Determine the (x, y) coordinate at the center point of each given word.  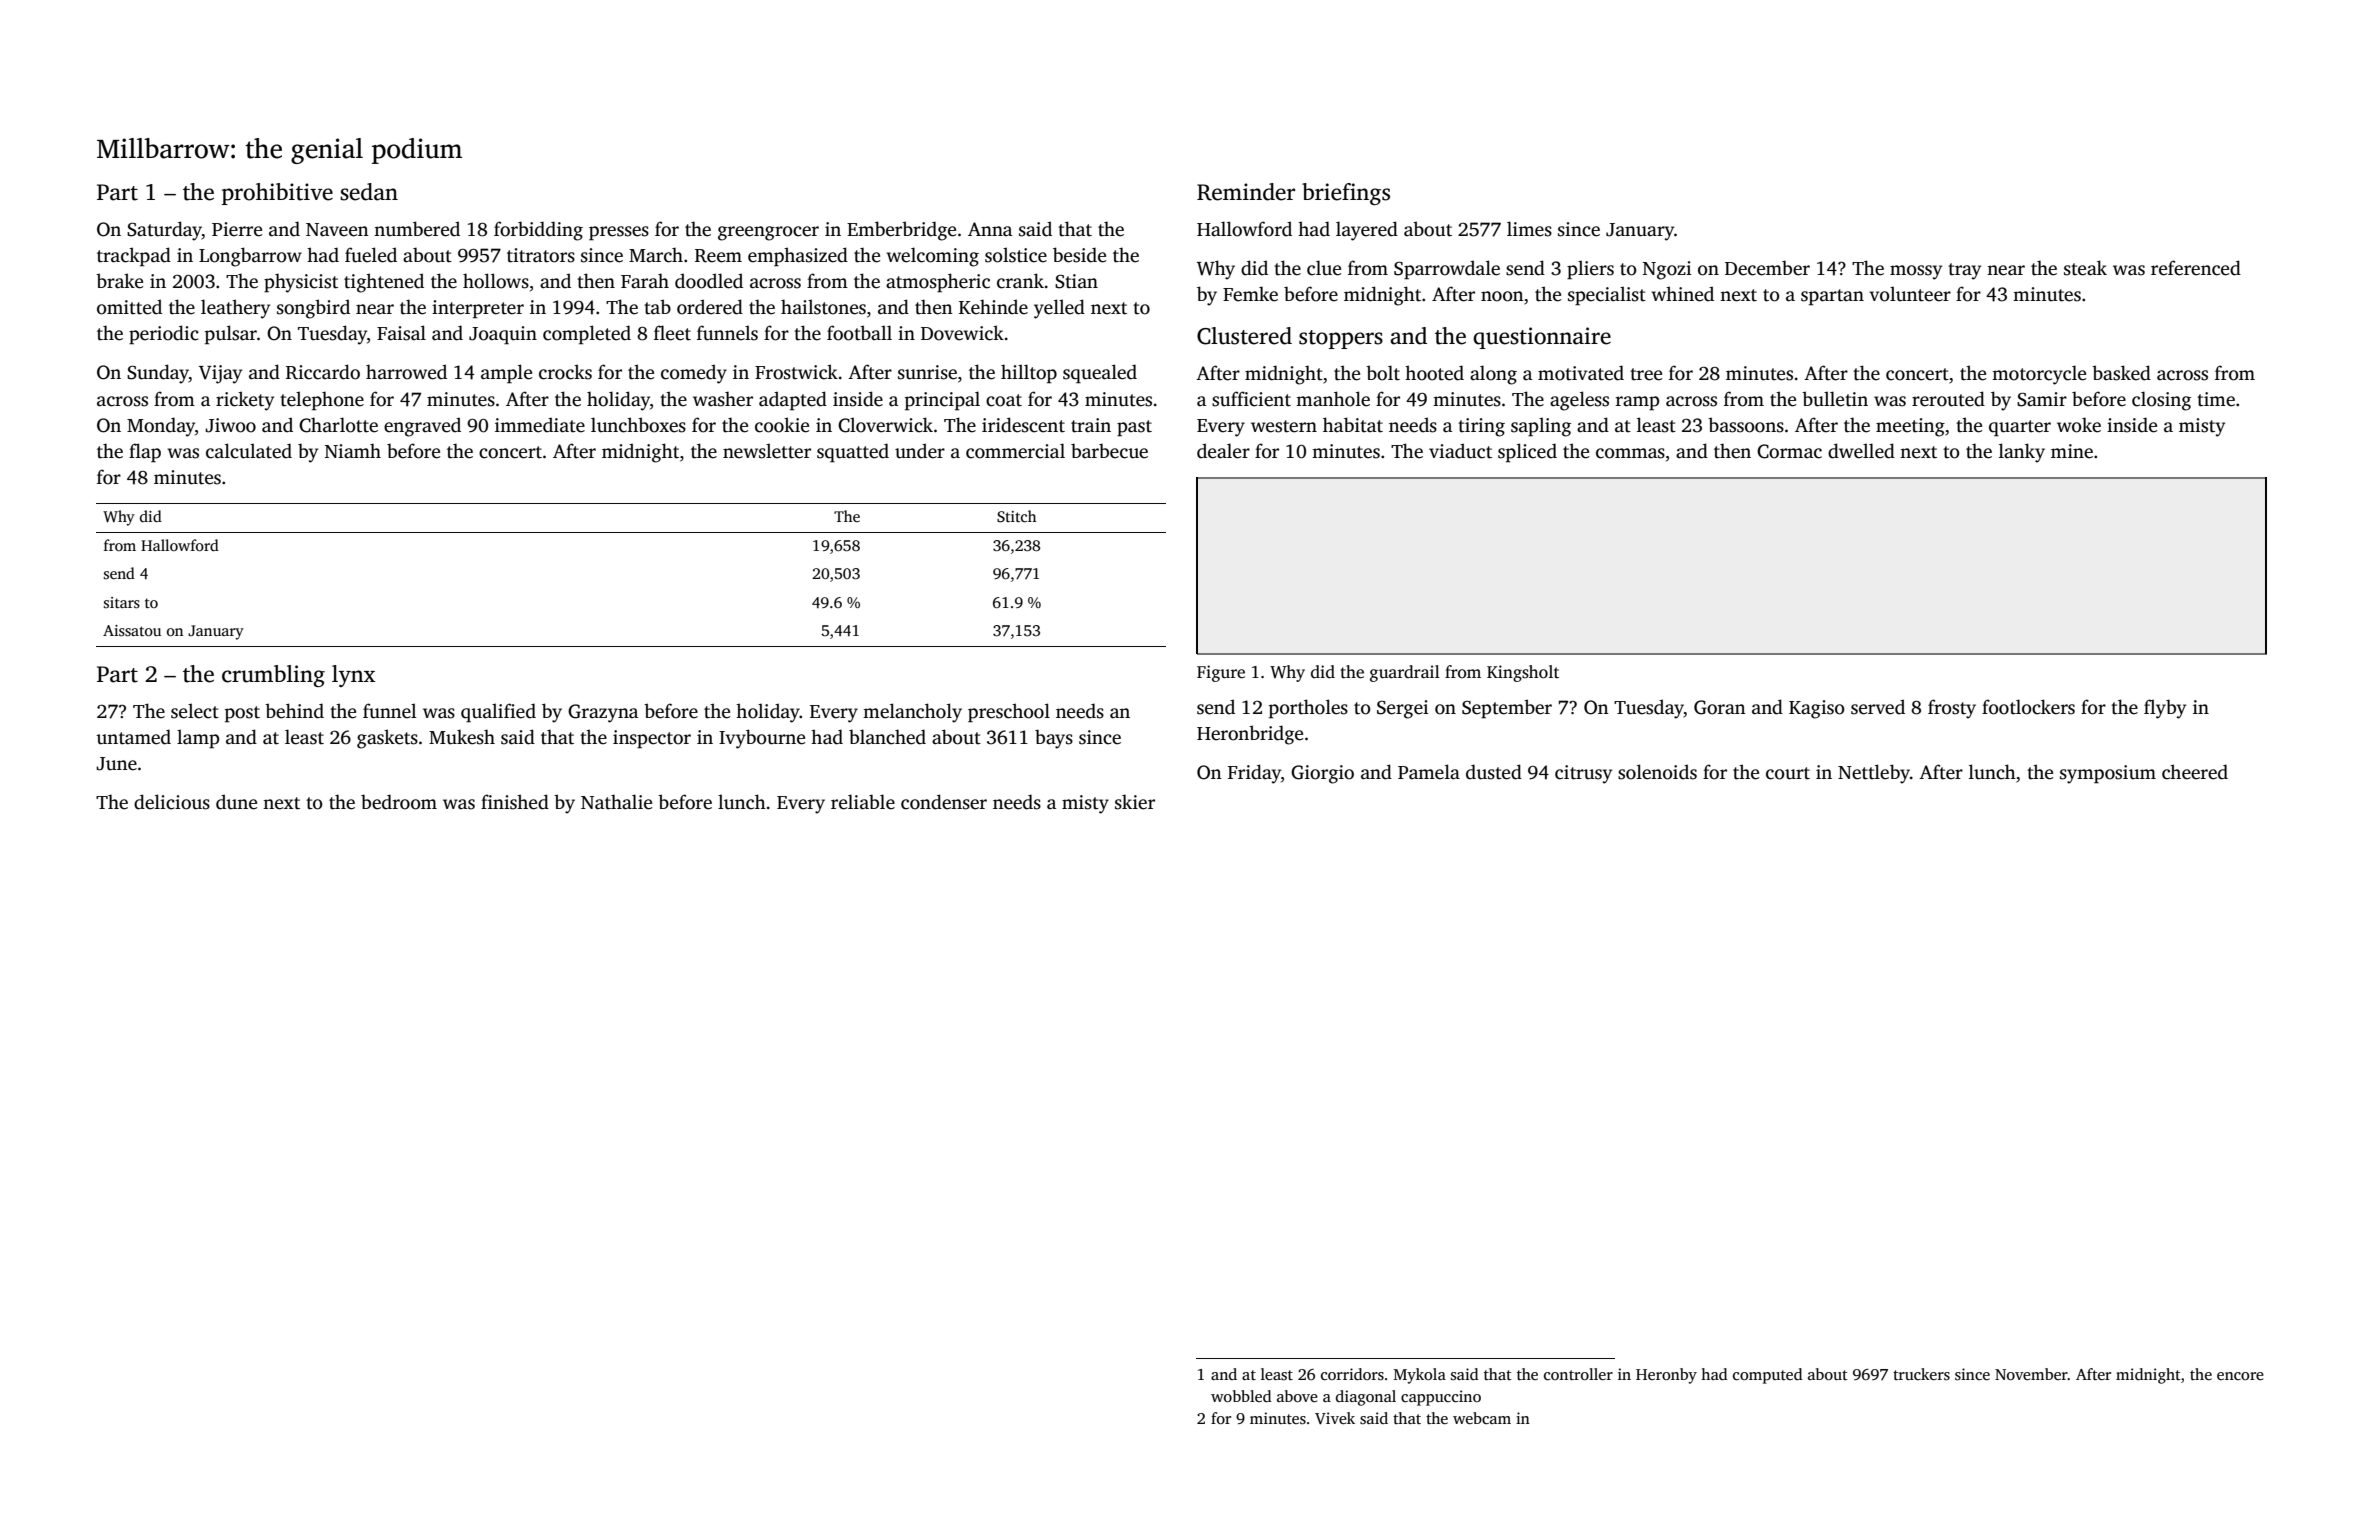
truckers (1921, 1374)
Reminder (1246, 192)
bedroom (399, 802)
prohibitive (277, 194)
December (1767, 268)
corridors (1352, 1374)
